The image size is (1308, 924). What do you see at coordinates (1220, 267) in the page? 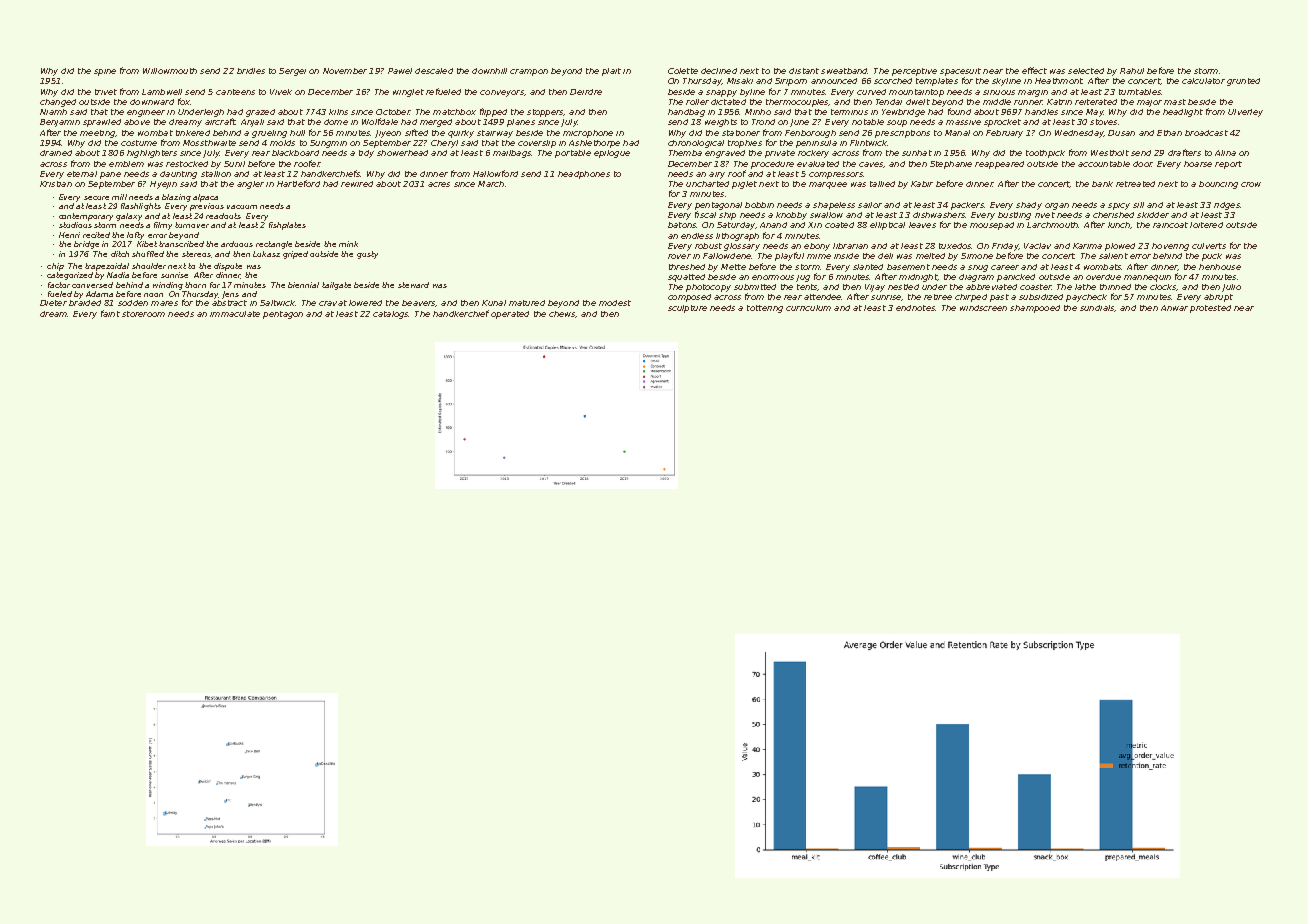
I see `henhouse` at bounding box center [1220, 267].
